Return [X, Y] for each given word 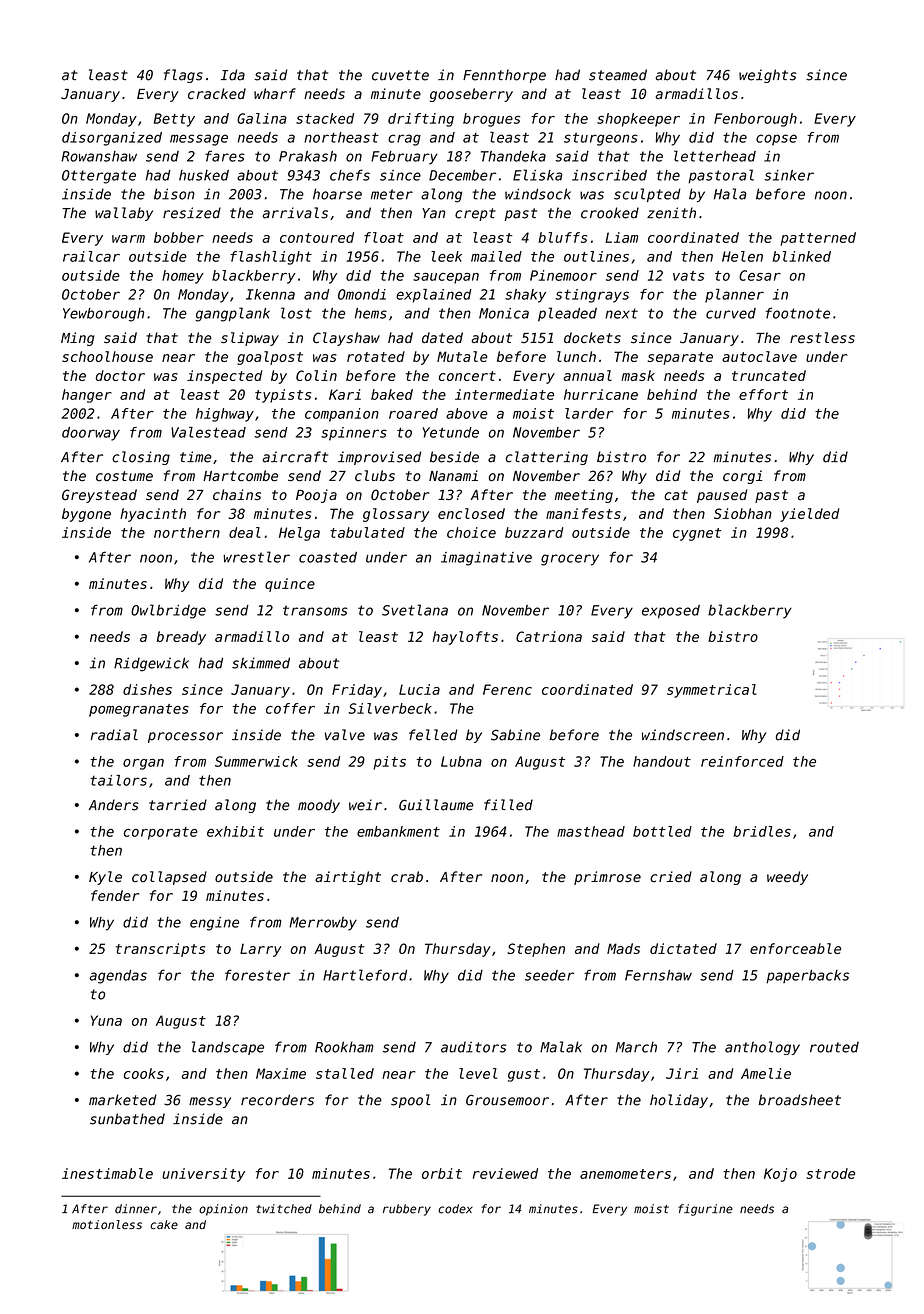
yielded [809, 515]
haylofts [465, 638]
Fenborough [755, 120]
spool [411, 1101]
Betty [174, 120]
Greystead [99, 496]
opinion [223, 1210]
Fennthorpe [504, 76]
